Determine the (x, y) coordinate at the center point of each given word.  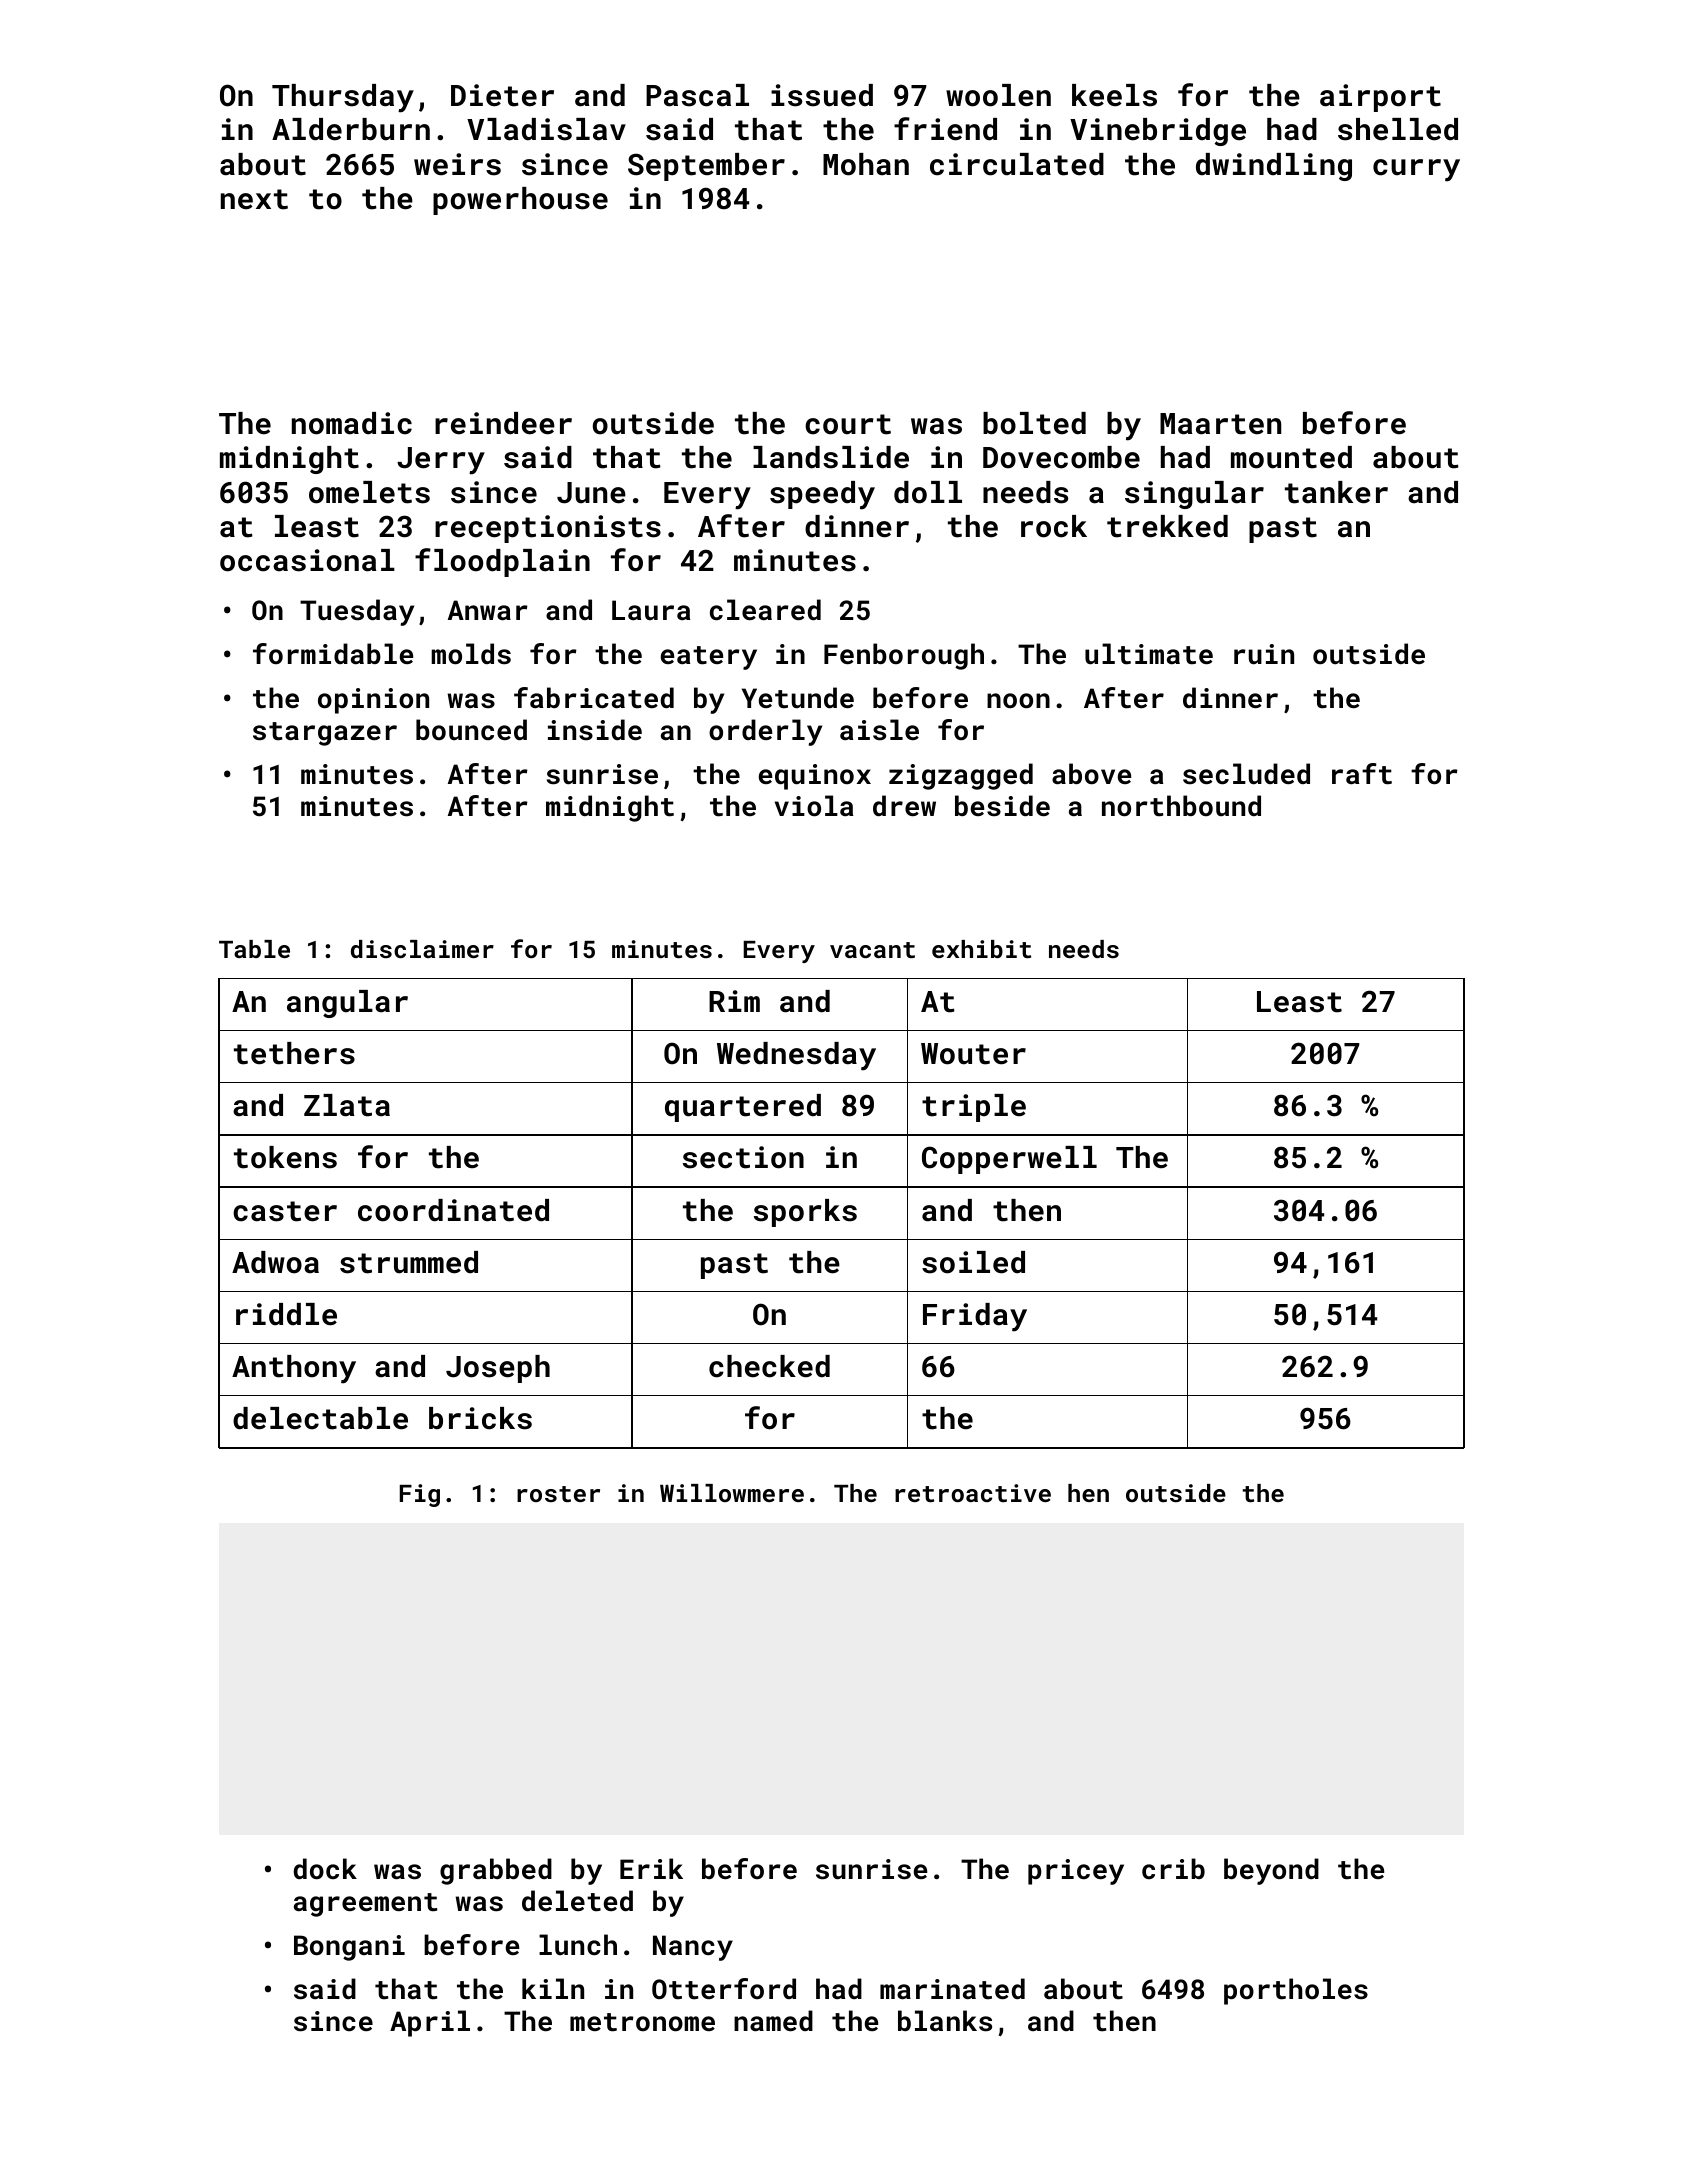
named (773, 2020)
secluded (1246, 774)
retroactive (973, 1493)
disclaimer (422, 949)
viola (814, 806)
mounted (1291, 457)
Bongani (349, 1948)
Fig (420, 1495)
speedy (822, 495)
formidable (333, 653)
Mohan (866, 164)
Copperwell (1009, 1160)
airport (1380, 98)
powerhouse (520, 201)
